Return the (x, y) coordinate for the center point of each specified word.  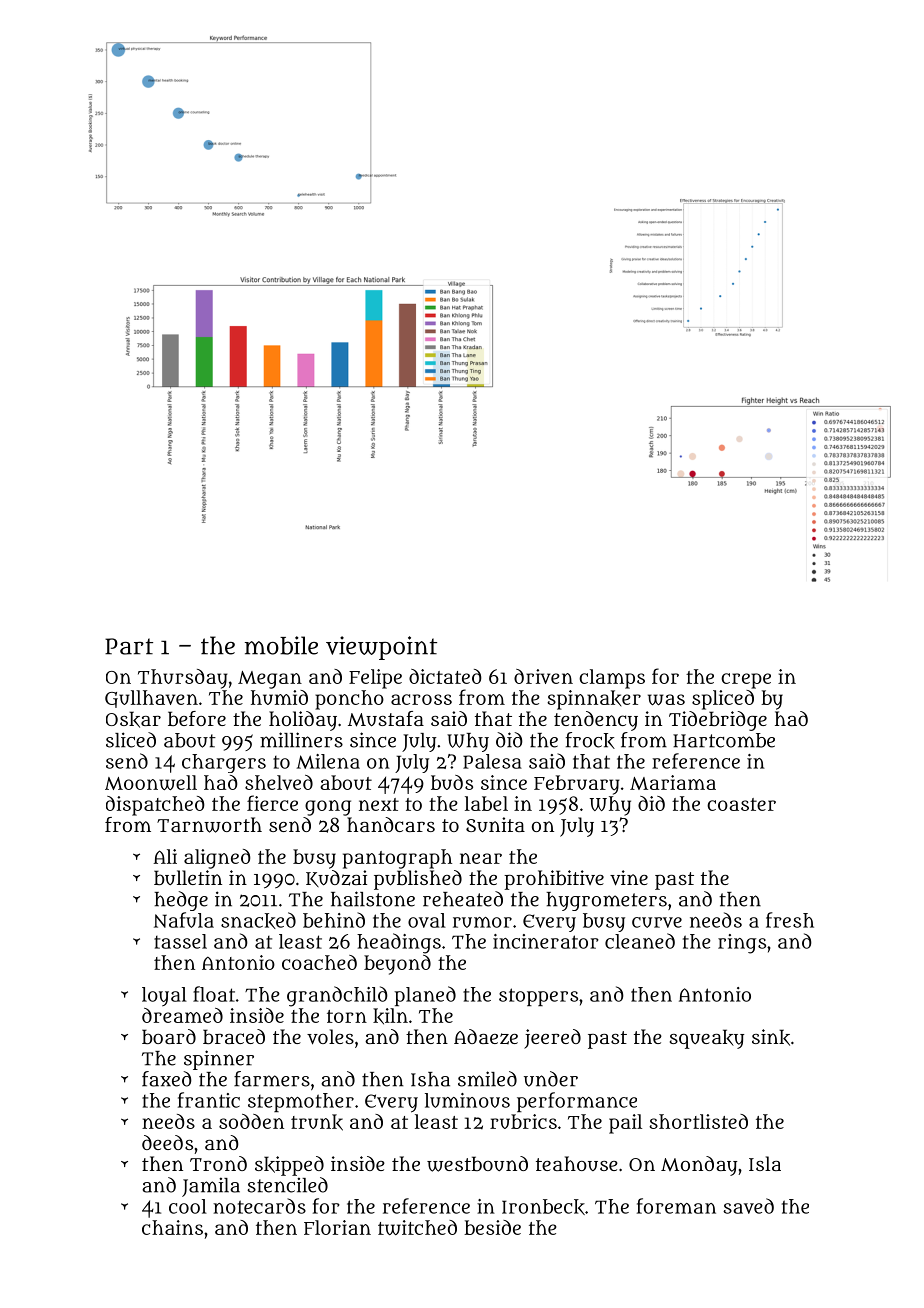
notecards (259, 1206)
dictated (445, 676)
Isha (430, 1079)
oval (427, 920)
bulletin (188, 877)
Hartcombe (724, 740)
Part (129, 646)
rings (742, 944)
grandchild (337, 996)
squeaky (707, 1039)
